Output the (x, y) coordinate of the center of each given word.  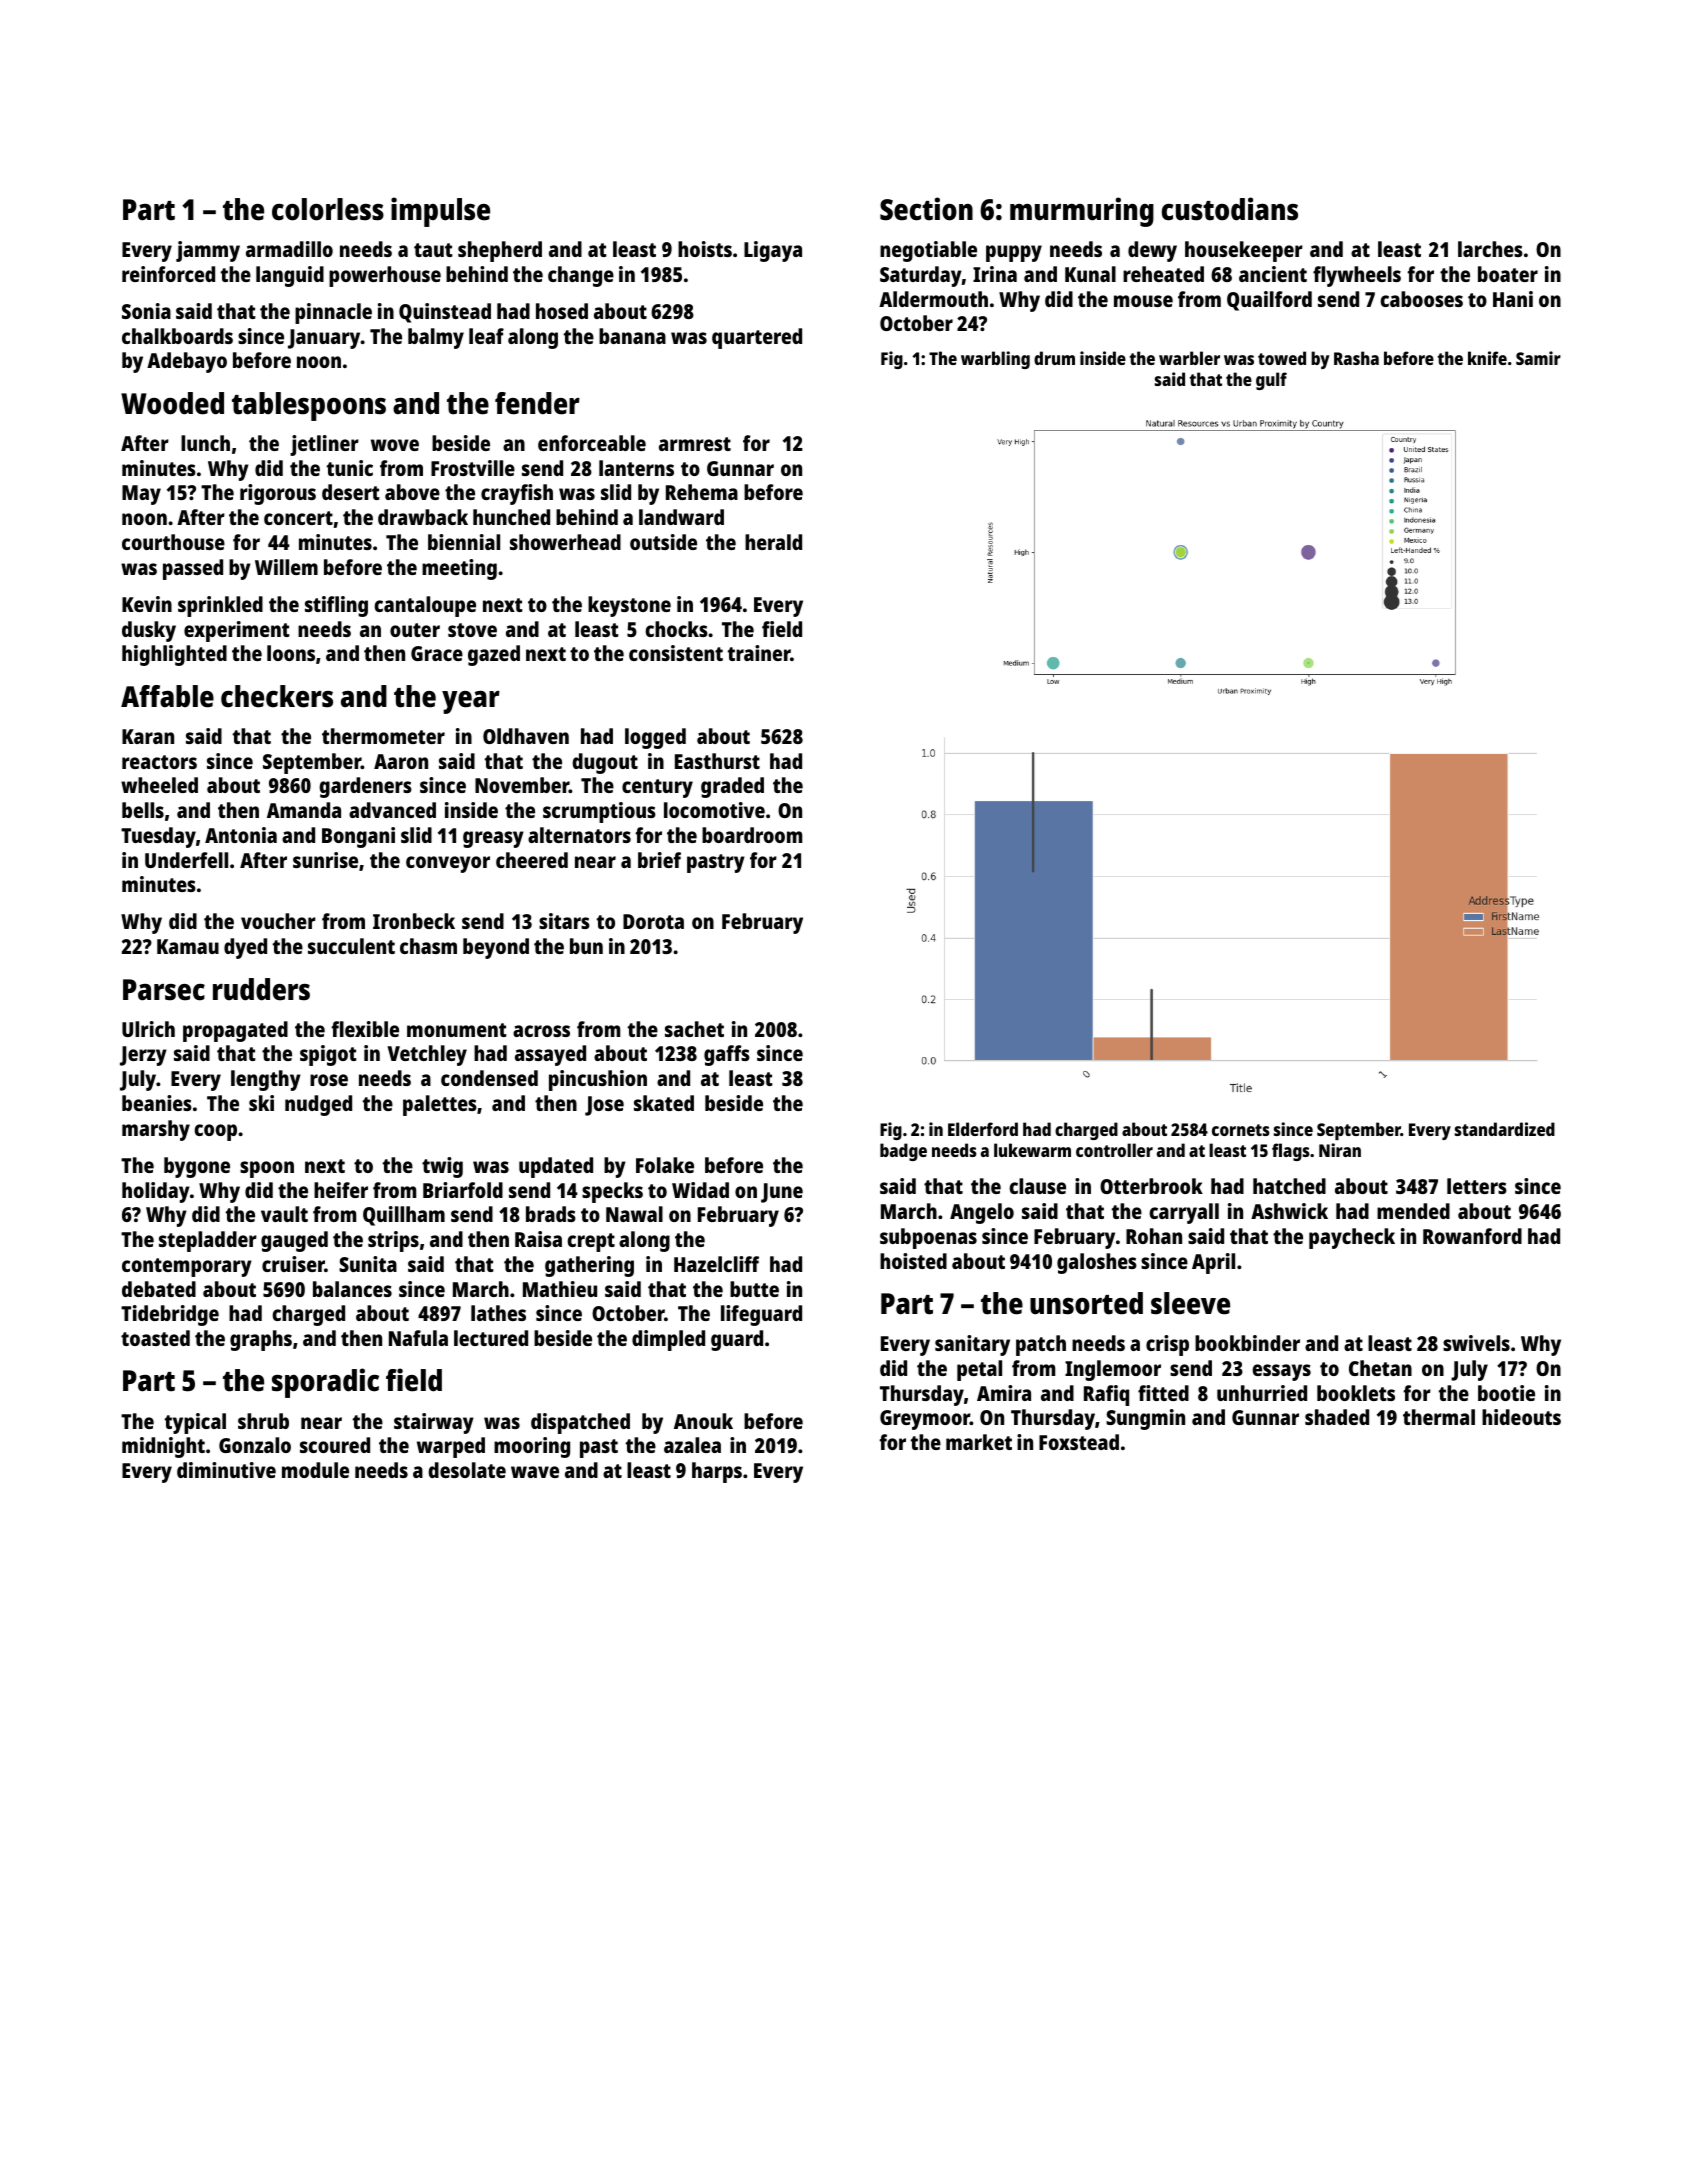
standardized (1505, 1129)
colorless (328, 209)
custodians (1230, 209)
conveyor (448, 864)
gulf (1271, 381)
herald (773, 542)
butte (754, 1289)
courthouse (173, 542)
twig (442, 1167)
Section (926, 209)
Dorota (653, 921)
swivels (1476, 1343)
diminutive (226, 1470)
